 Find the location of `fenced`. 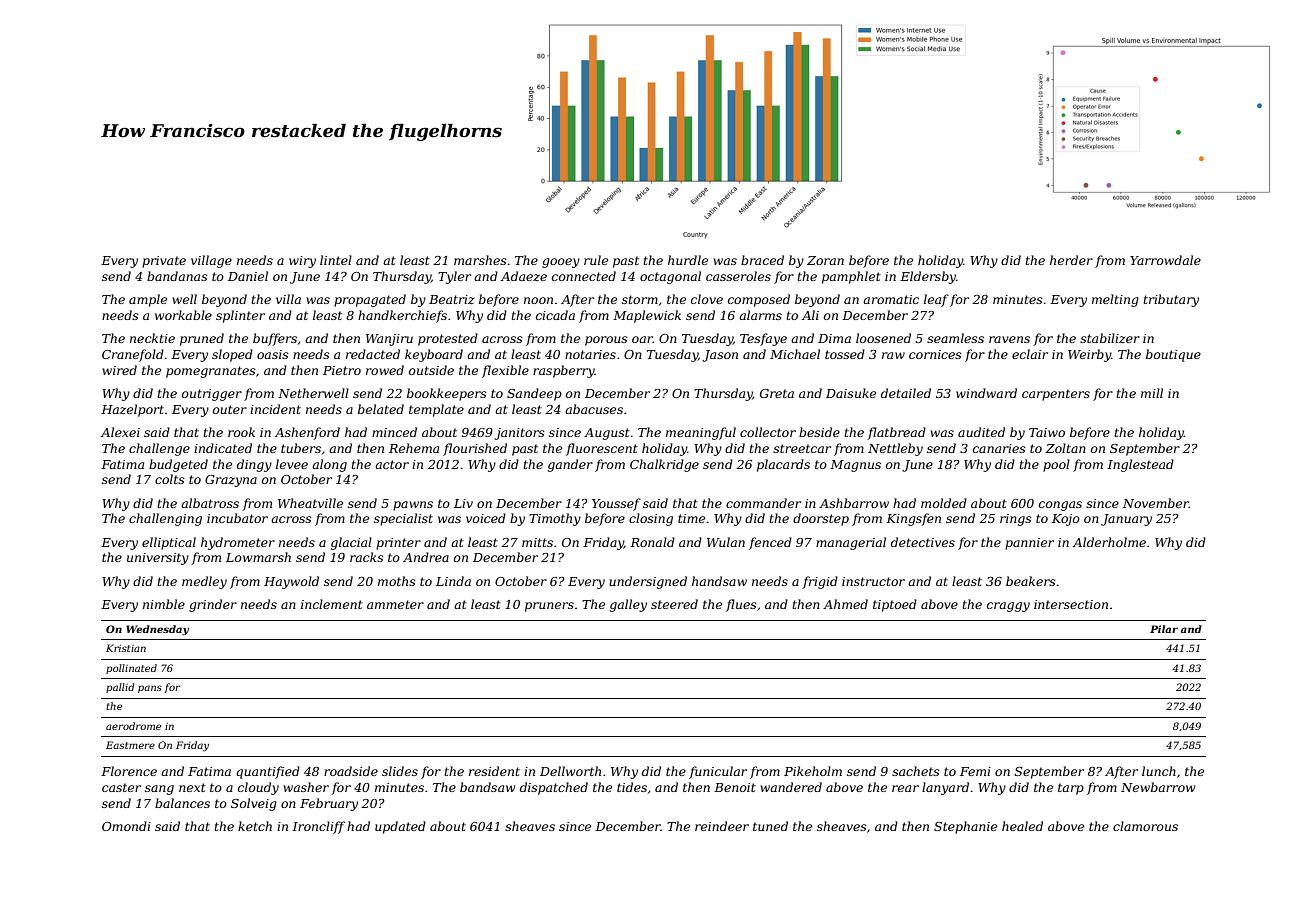

fenced is located at coordinates (770, 543).
